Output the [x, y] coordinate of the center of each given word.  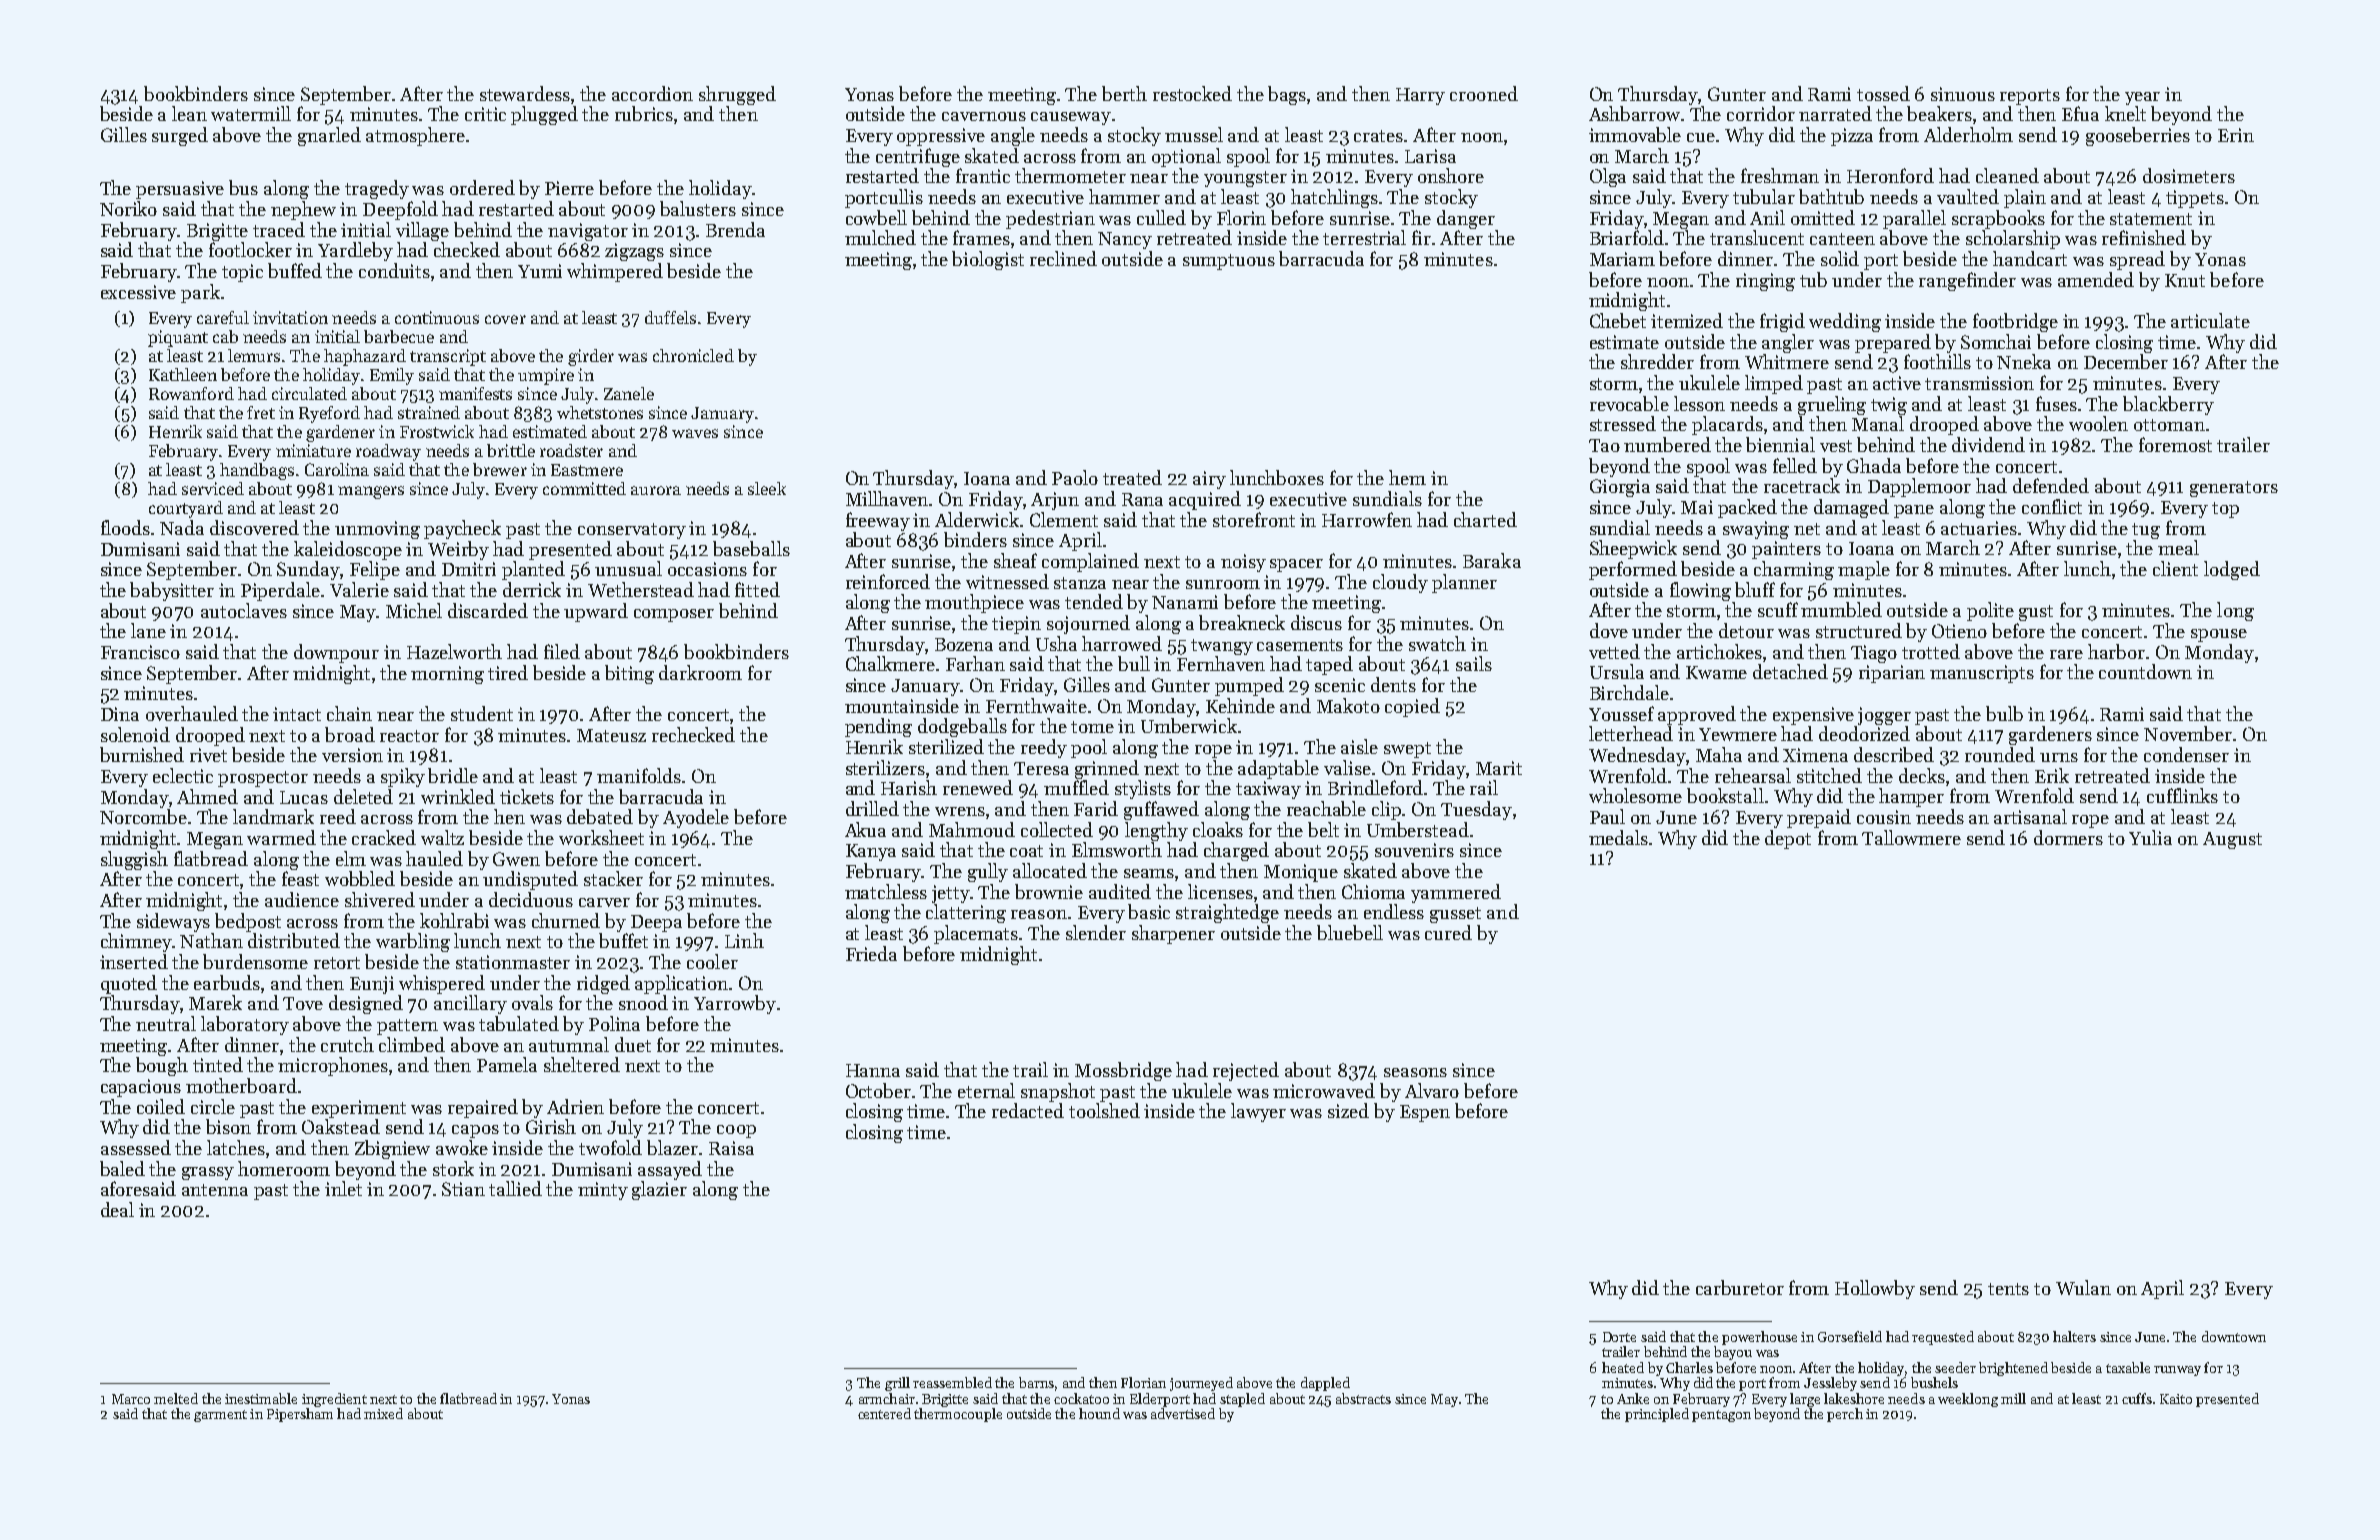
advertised [1183, 1413]
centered [884, 1413]
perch [1845, 1415]
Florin [1241, 217]
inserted [134, 961]
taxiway [1268, 790]
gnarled [329, 136]
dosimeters [2189, 175]
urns [2059, 757]
